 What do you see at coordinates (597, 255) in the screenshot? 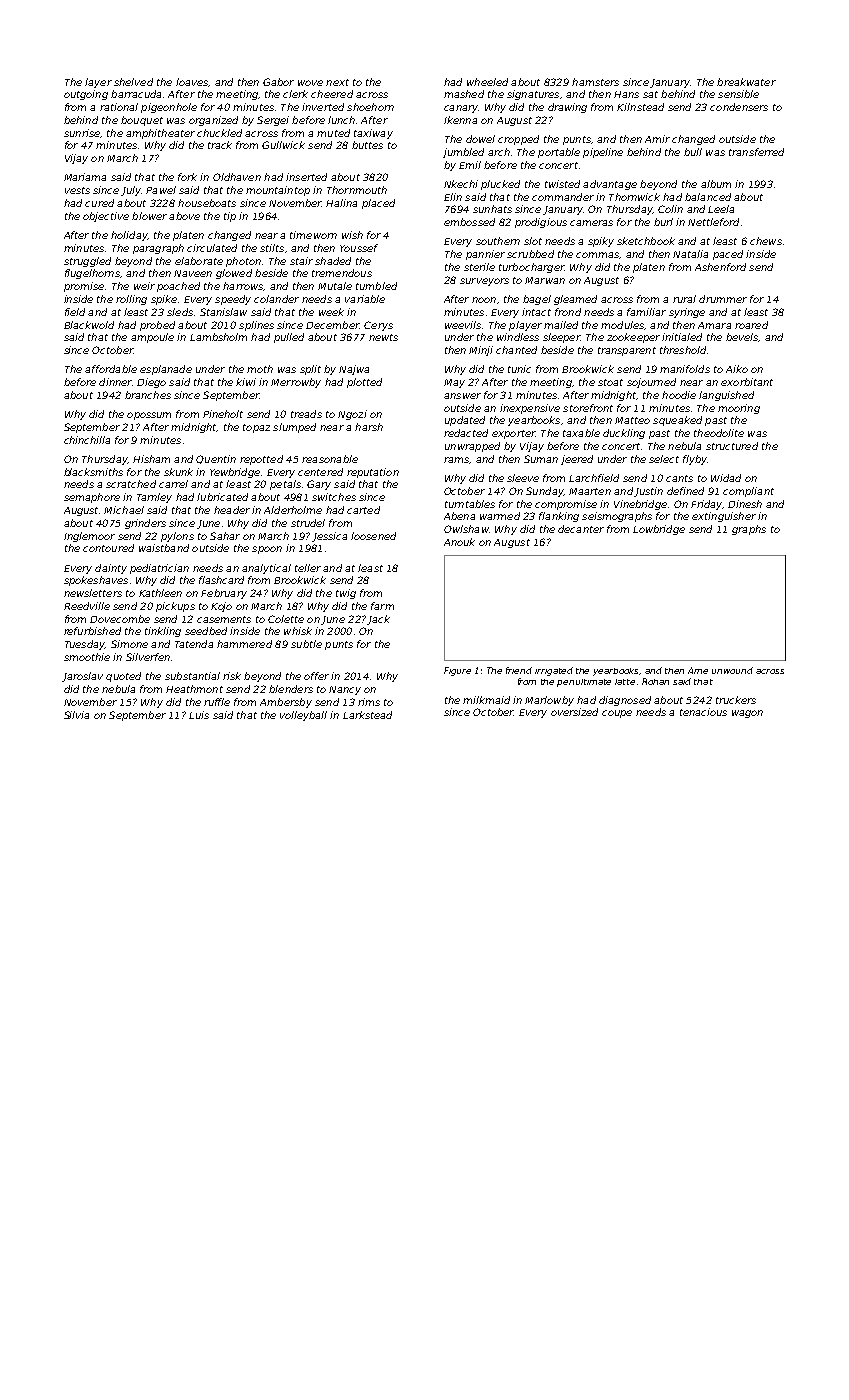
I see `commas` at bounding box center [597, 255].
